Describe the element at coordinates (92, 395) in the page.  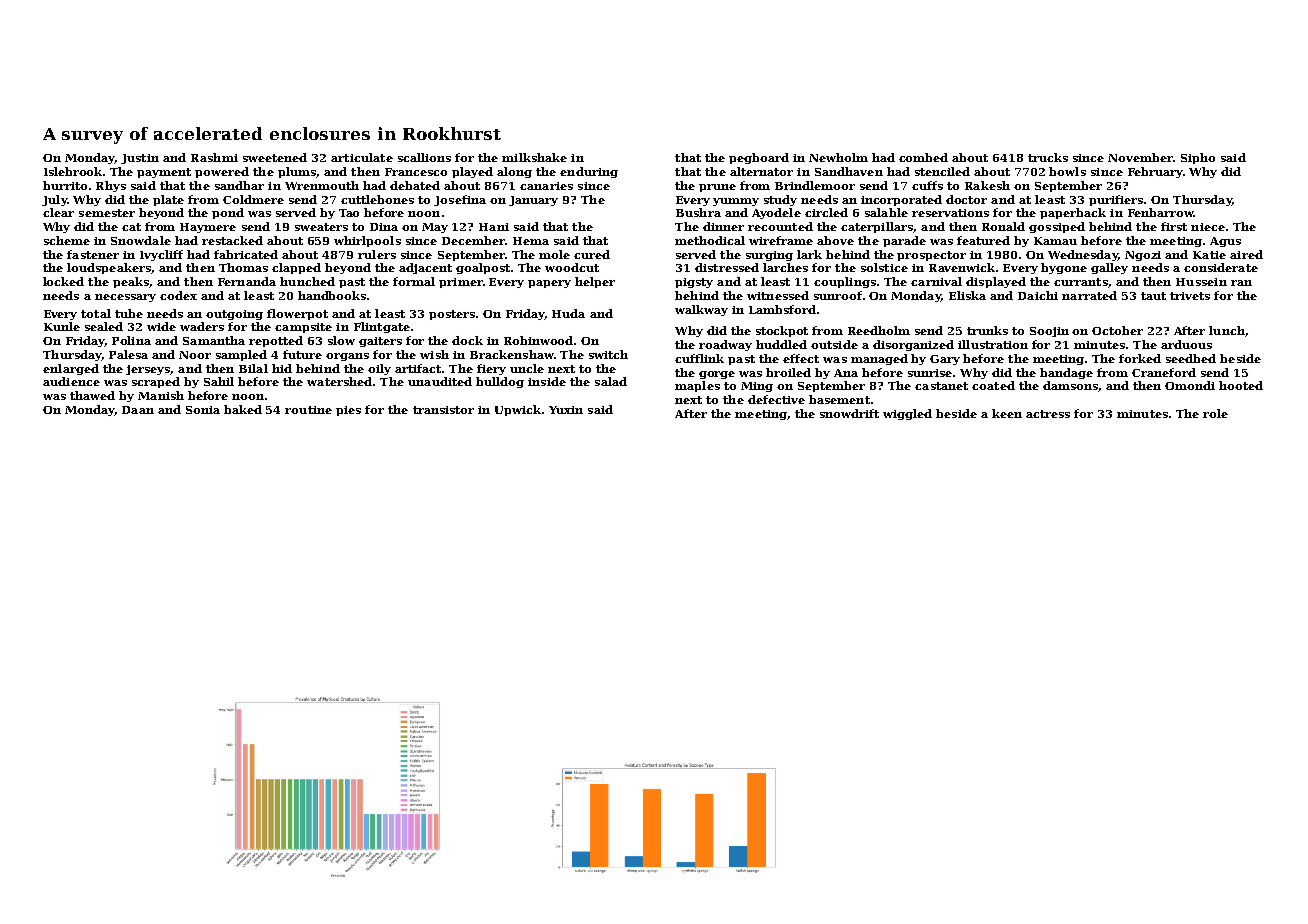
I see `thawed` at that location.
